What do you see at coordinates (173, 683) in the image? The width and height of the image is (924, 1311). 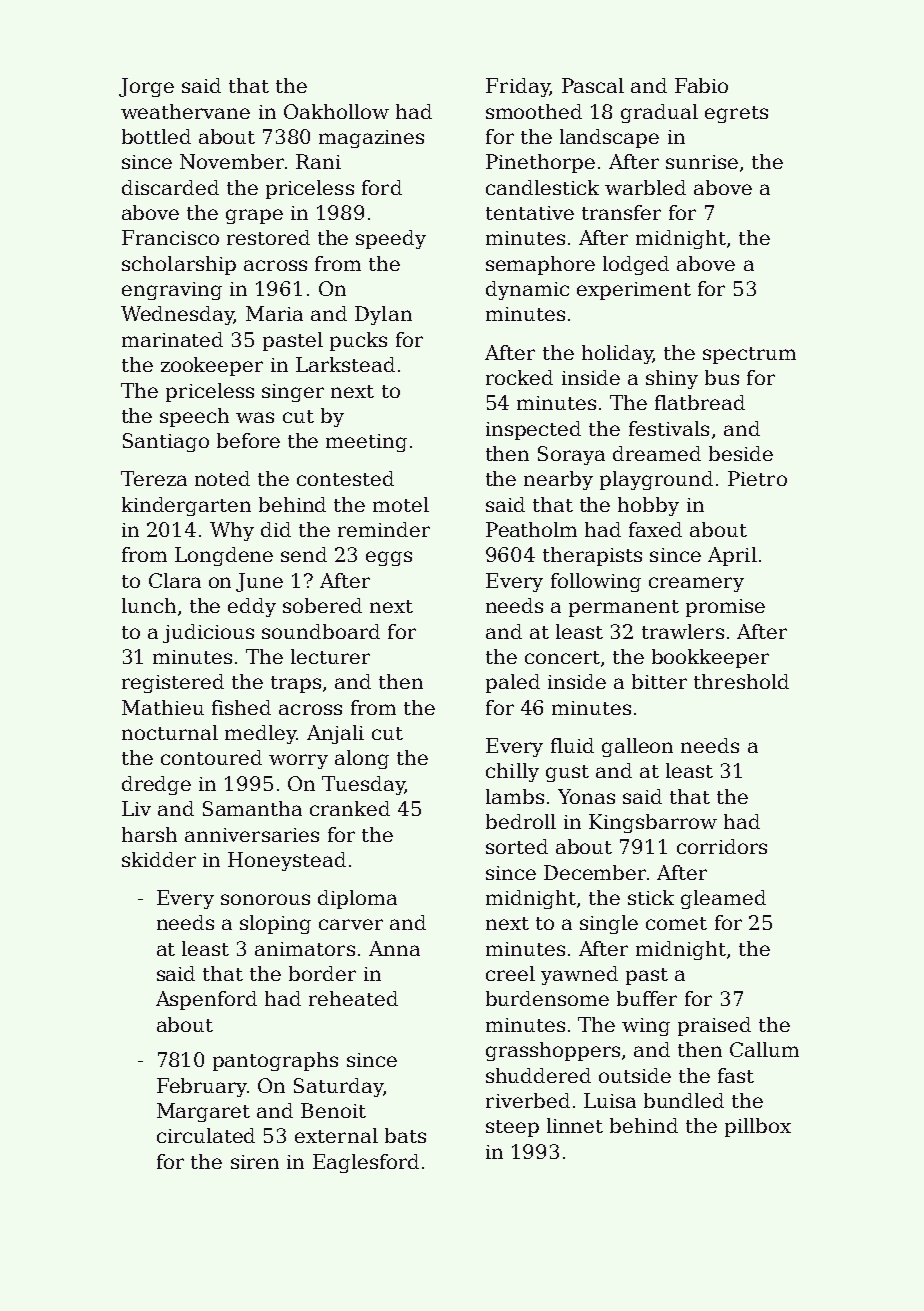 I see `registered` at bounding box center [173, 683].
